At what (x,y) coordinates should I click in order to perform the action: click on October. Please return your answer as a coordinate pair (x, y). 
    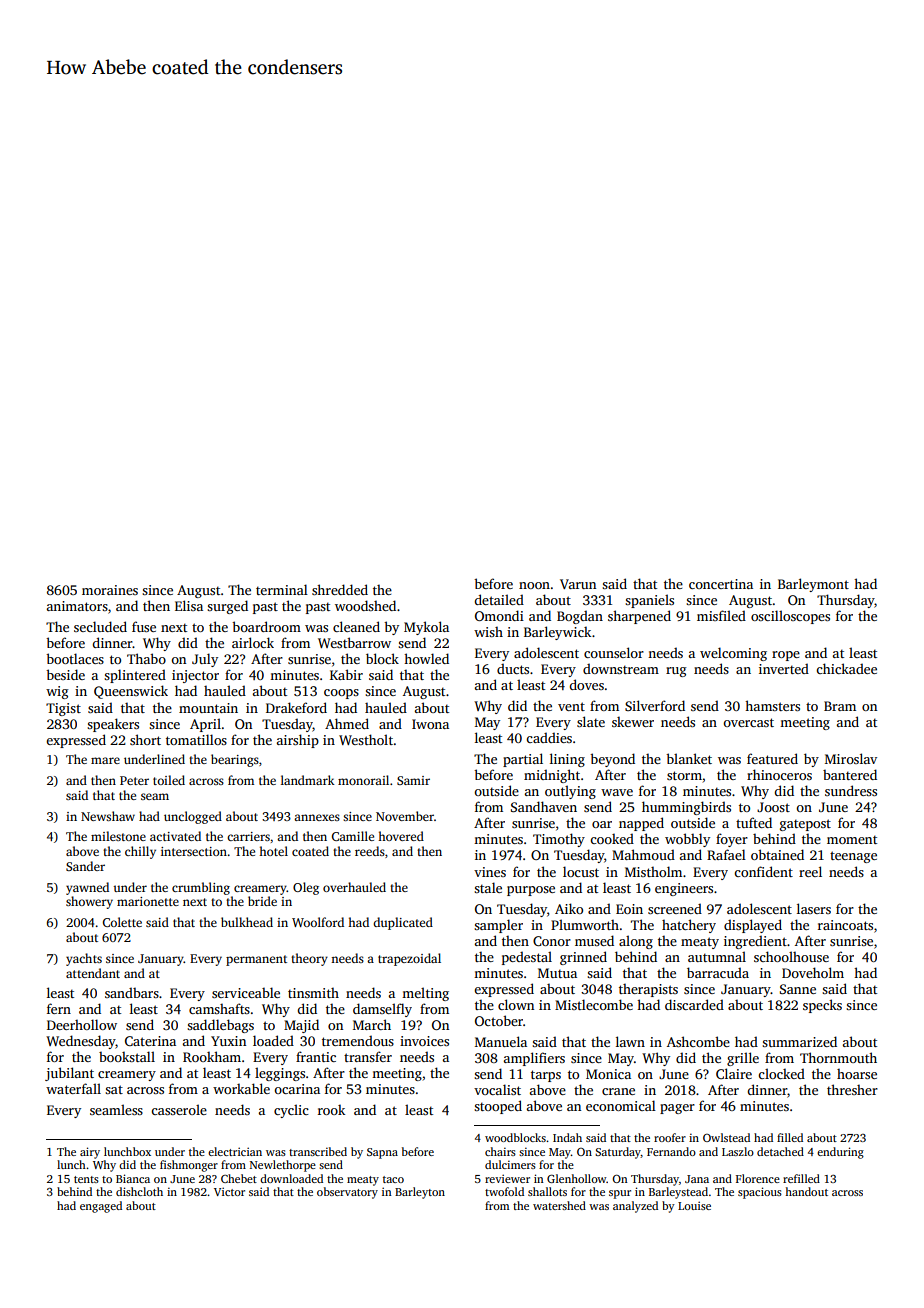
    Looking at the image, I should click on (499, 1020).
